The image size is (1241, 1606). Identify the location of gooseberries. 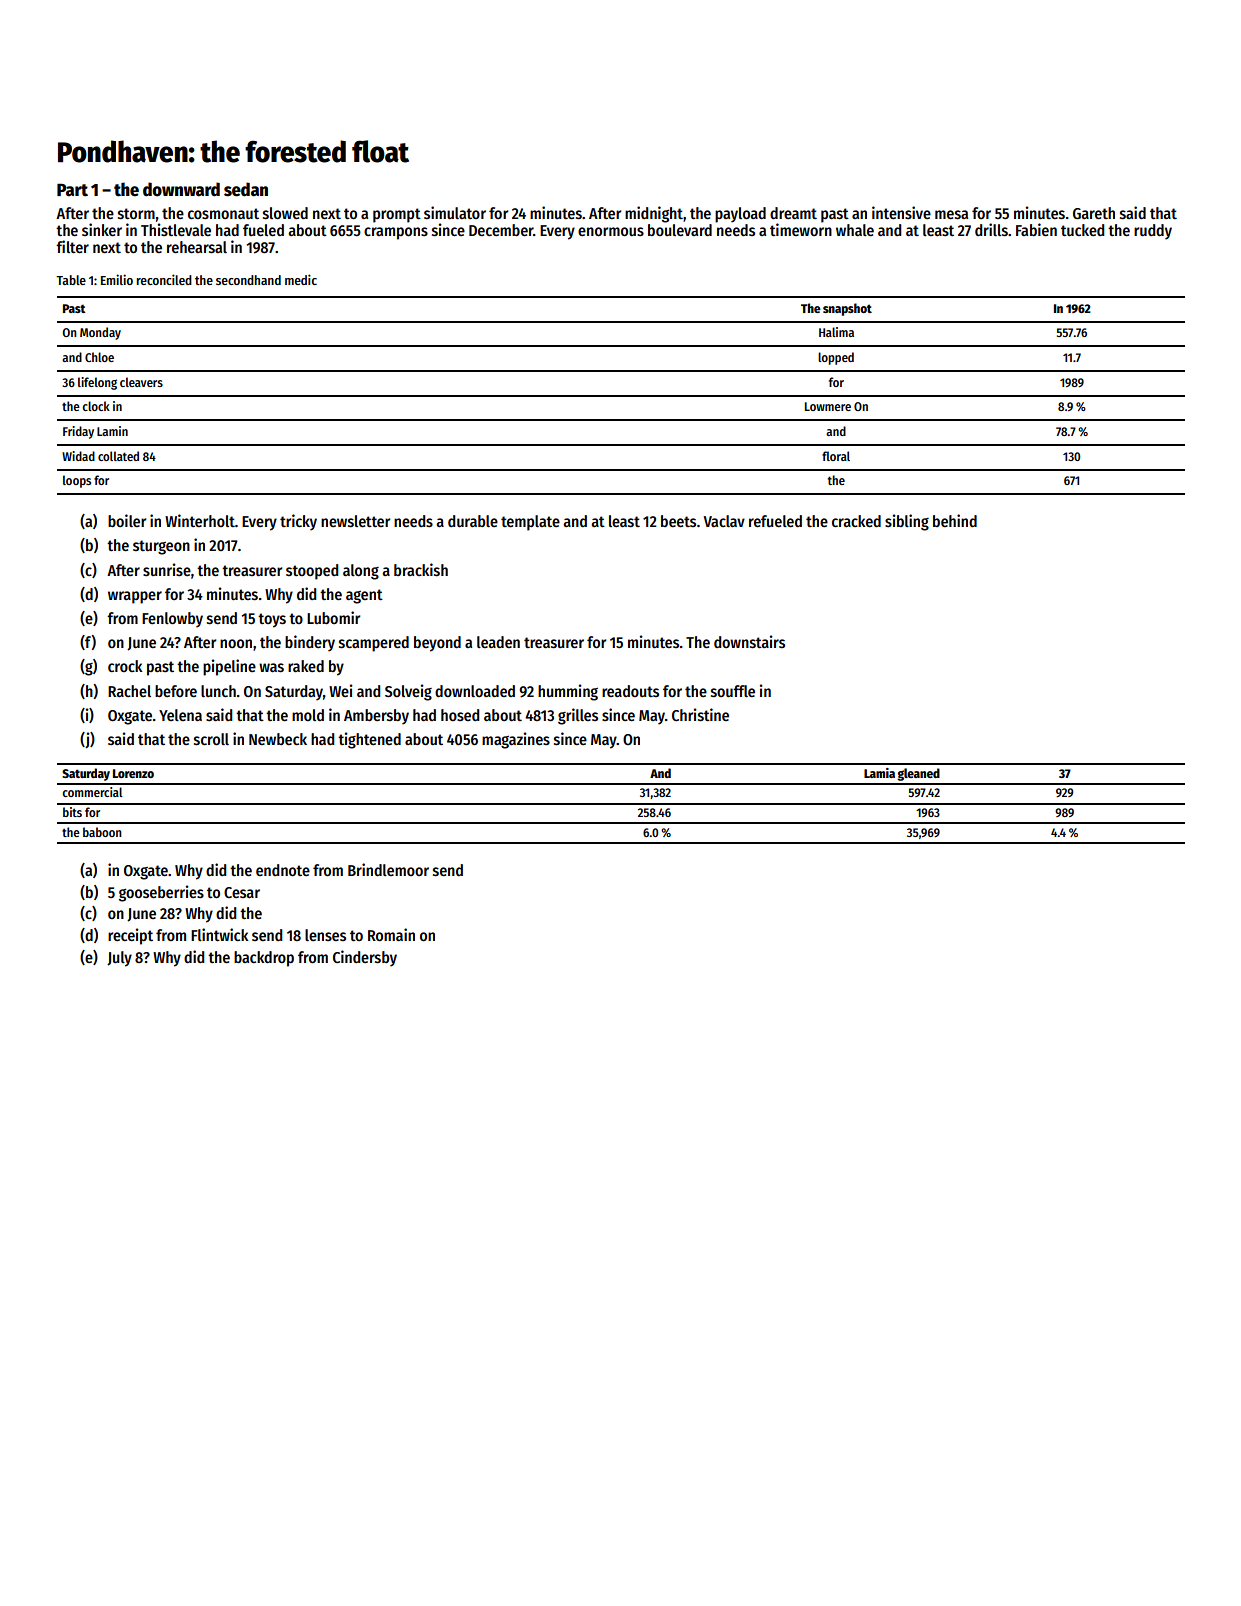
(161, 893).
